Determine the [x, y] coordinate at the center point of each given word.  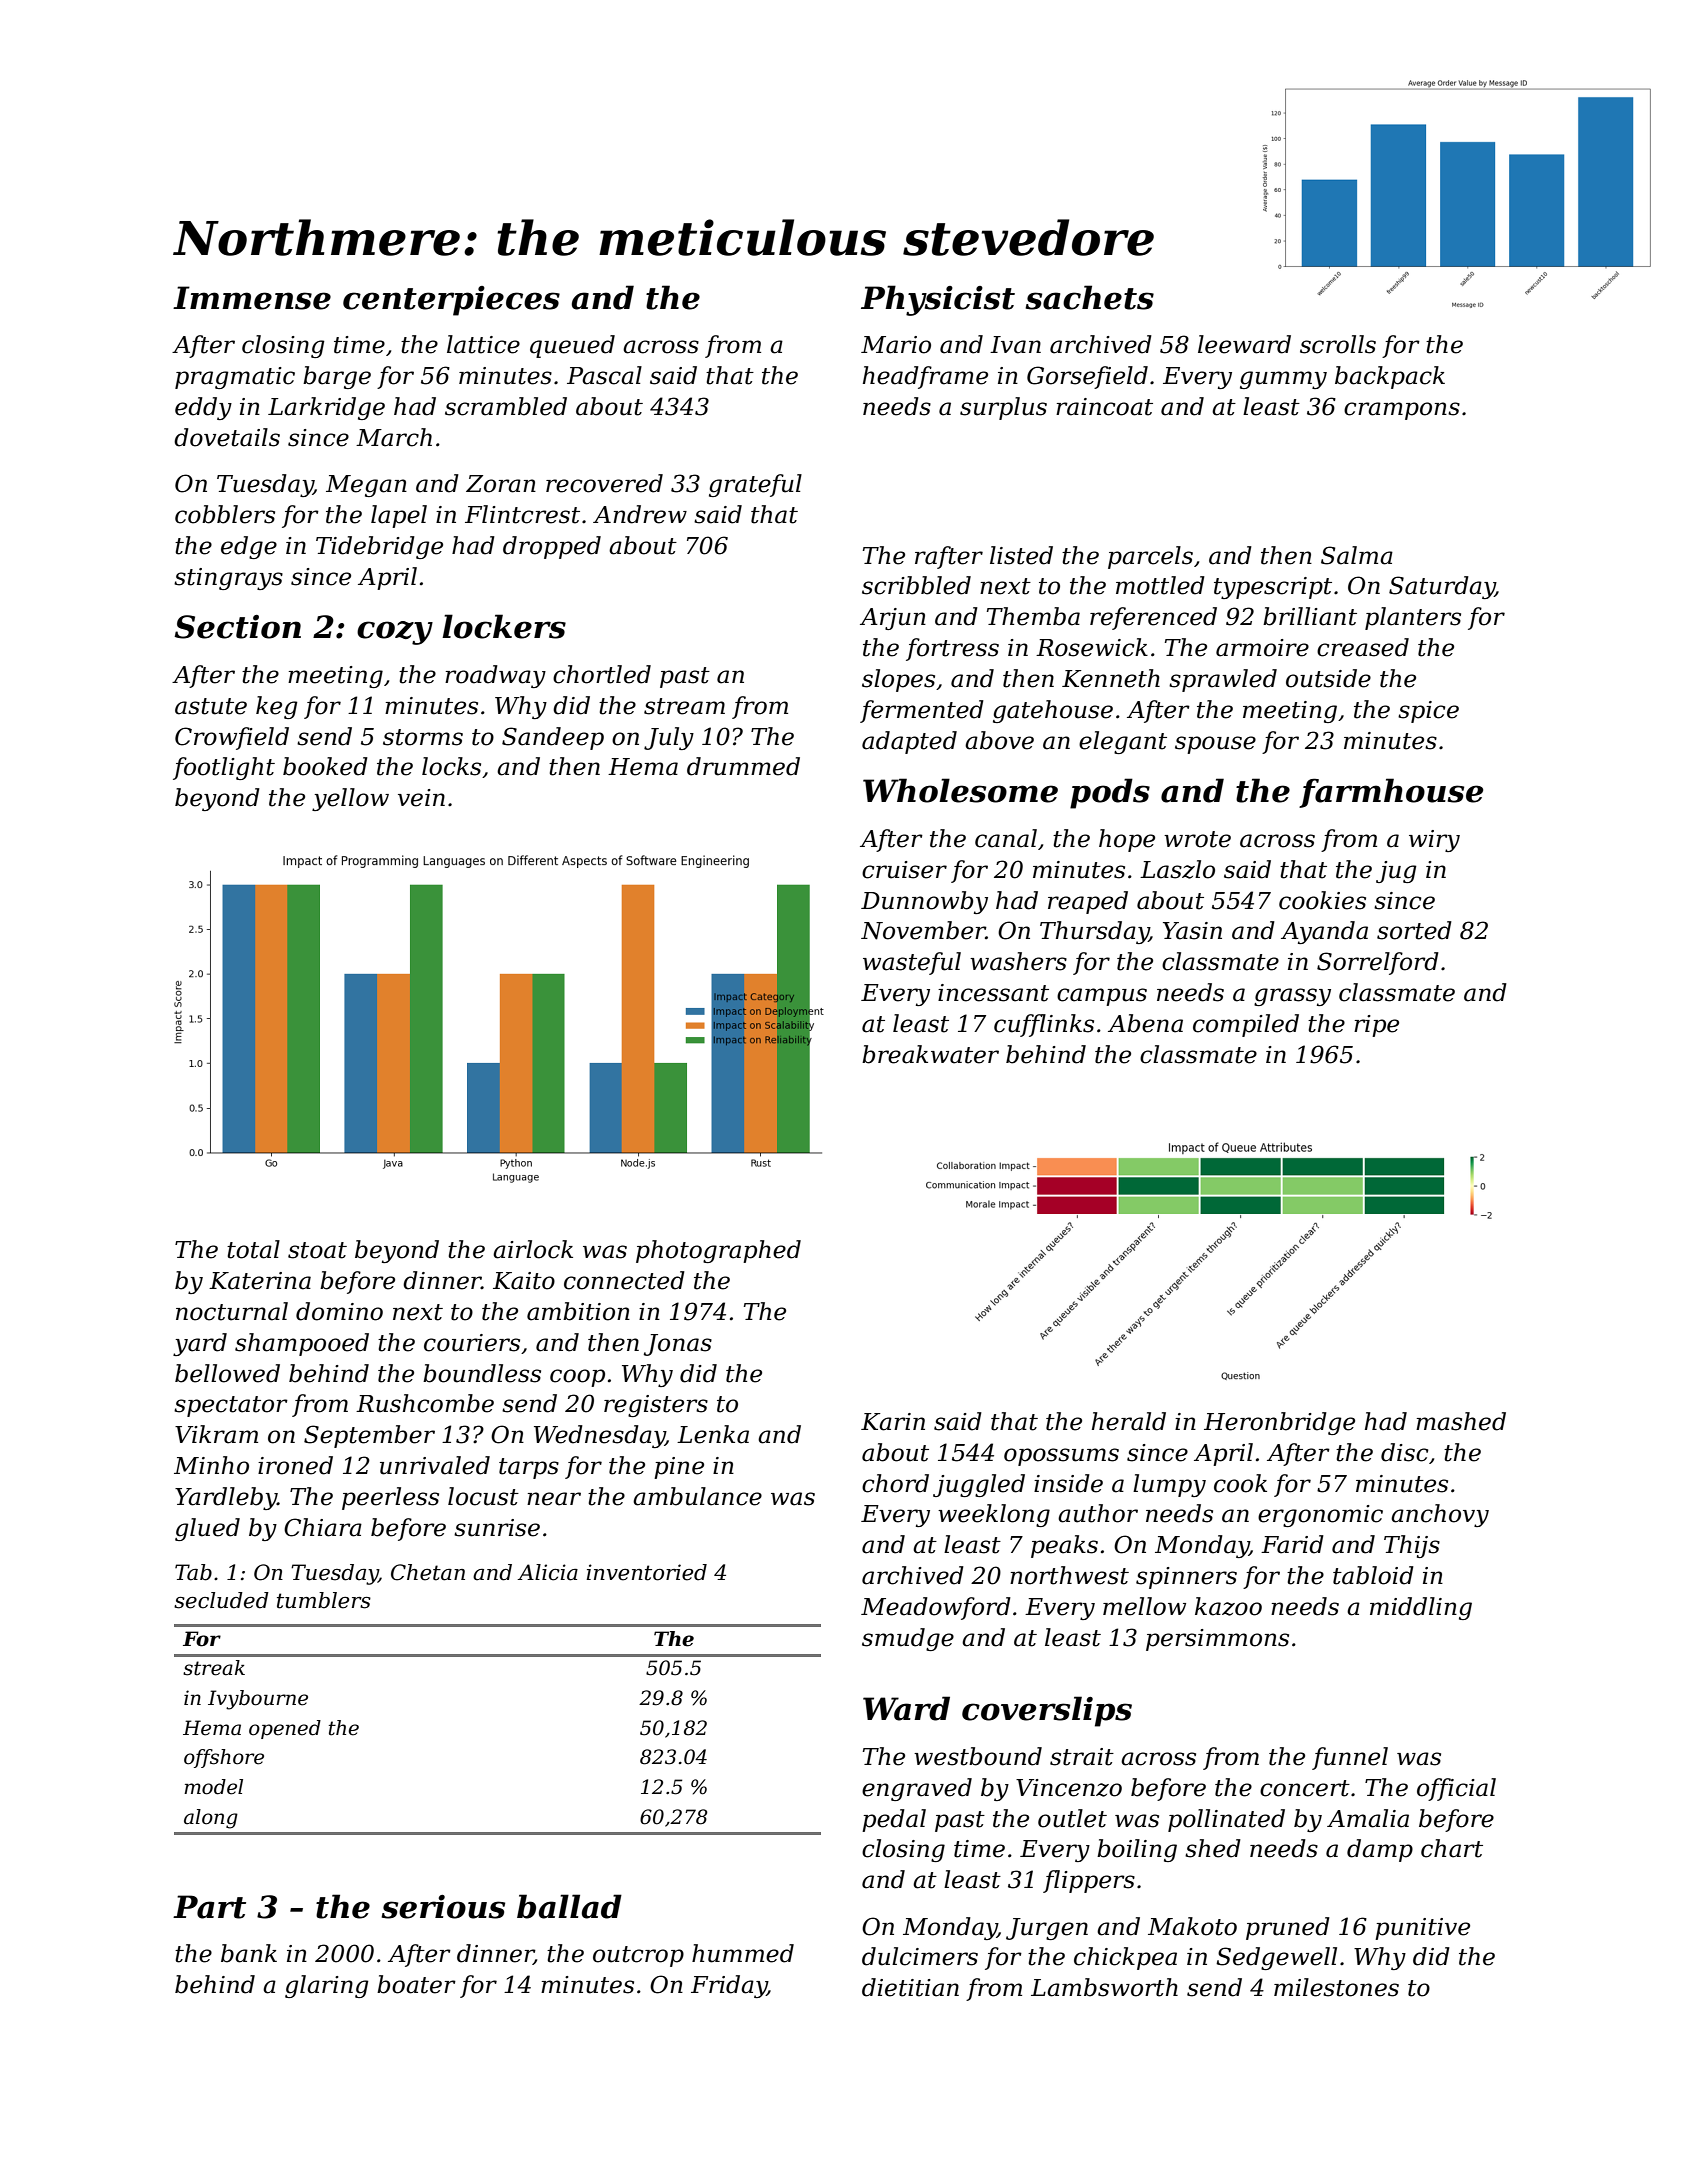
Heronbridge [1279, 1423]
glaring [327, 1986]
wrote [1197, 839]
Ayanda [1324, 932]
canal [1006, 838]
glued [207, 1529]
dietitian [910, 1987]
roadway [495, 676]
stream [684, 706]
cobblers [225, 514]
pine [679, 1468]
